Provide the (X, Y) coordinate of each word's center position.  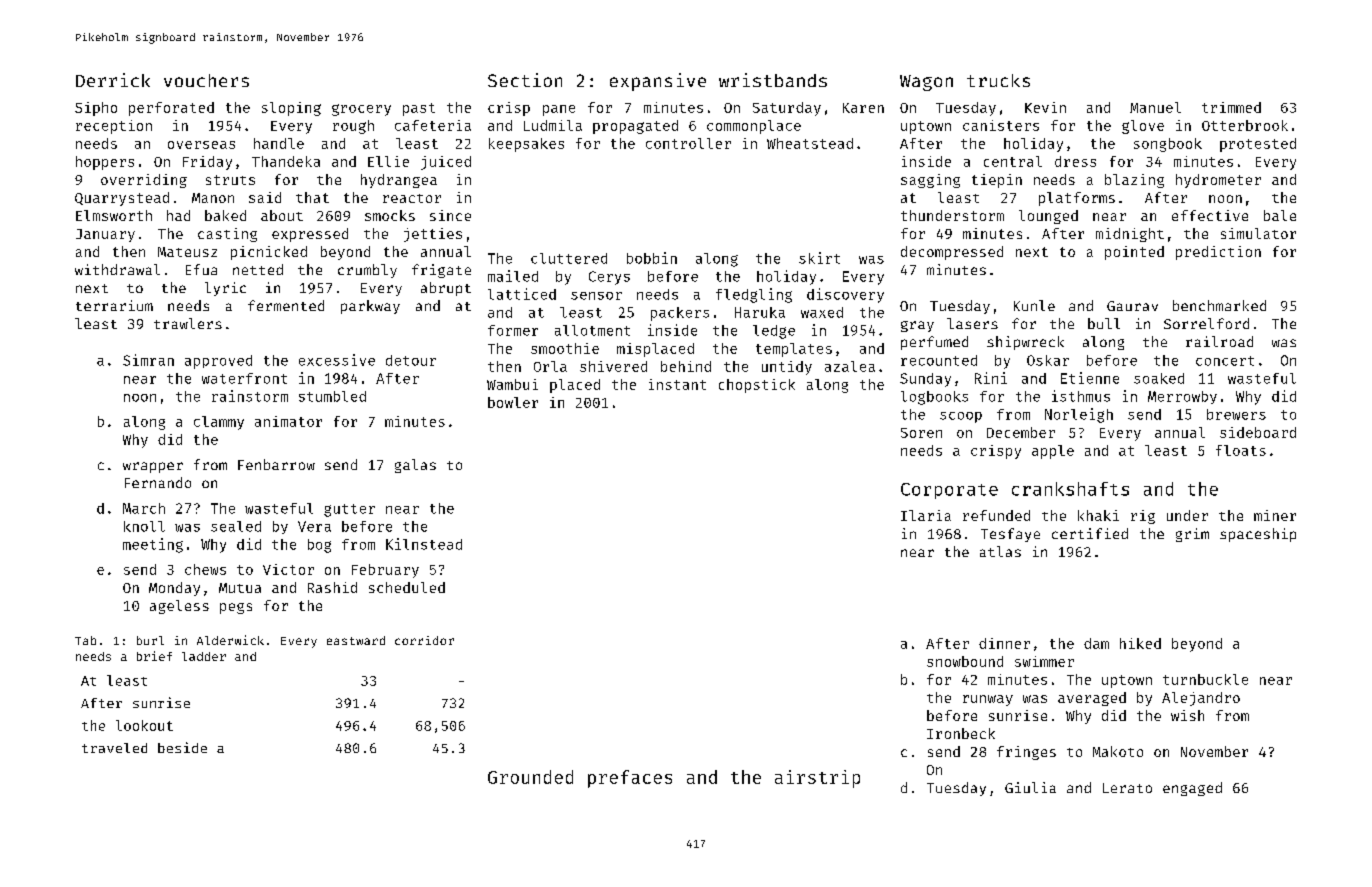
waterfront (244, 378)
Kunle (1034, 305)
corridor (424, 640)
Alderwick (230, 640)
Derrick (113, 80)
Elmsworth (114, 215)
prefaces (630, 779)
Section (525, 80)
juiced (446, 163)
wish (1187, 715)
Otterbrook (1245, 125)
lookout (144, 725)
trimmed (1231, 107)
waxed (822, 312)
